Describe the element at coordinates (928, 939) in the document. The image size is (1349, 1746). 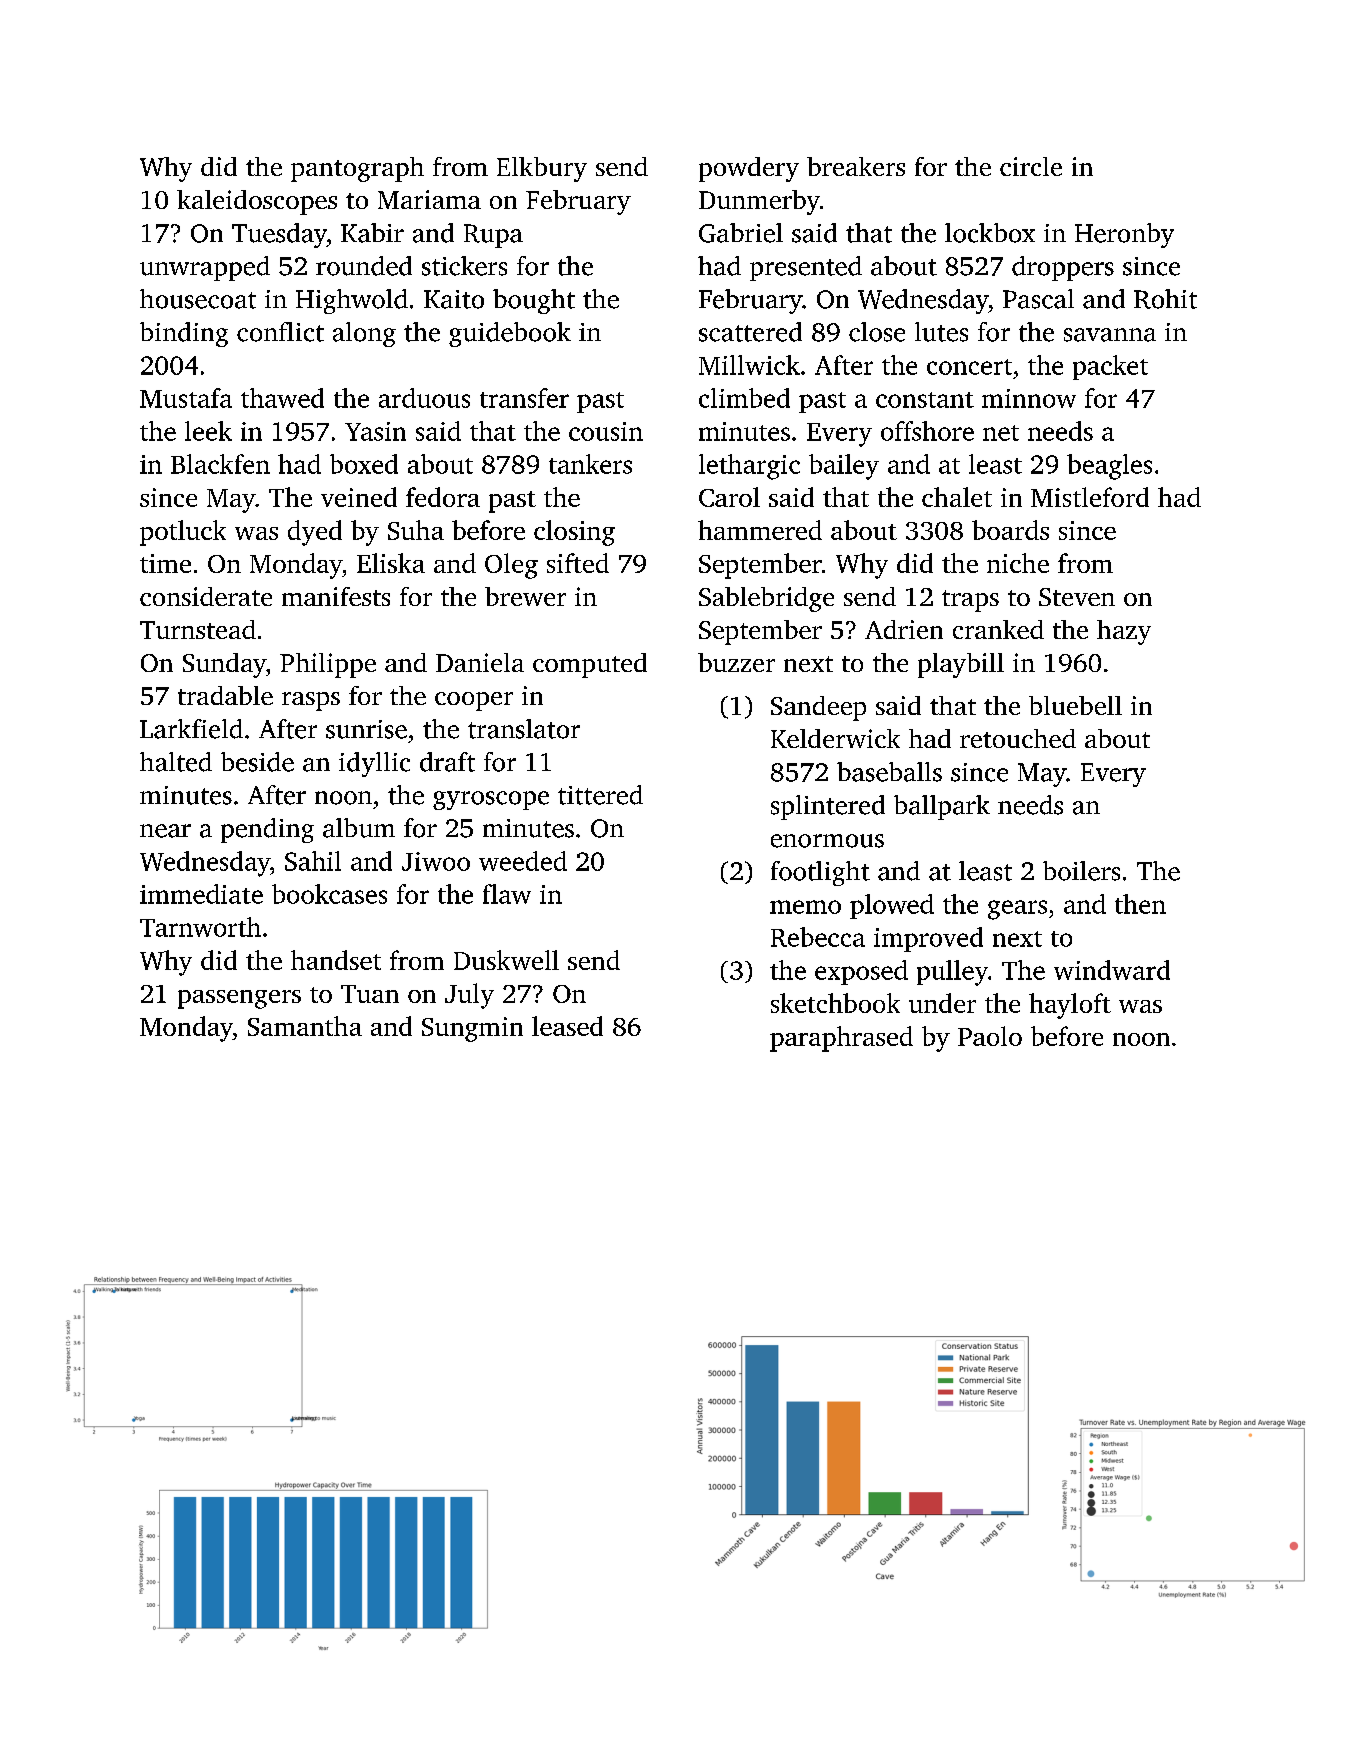
I see `improved` at that location.
